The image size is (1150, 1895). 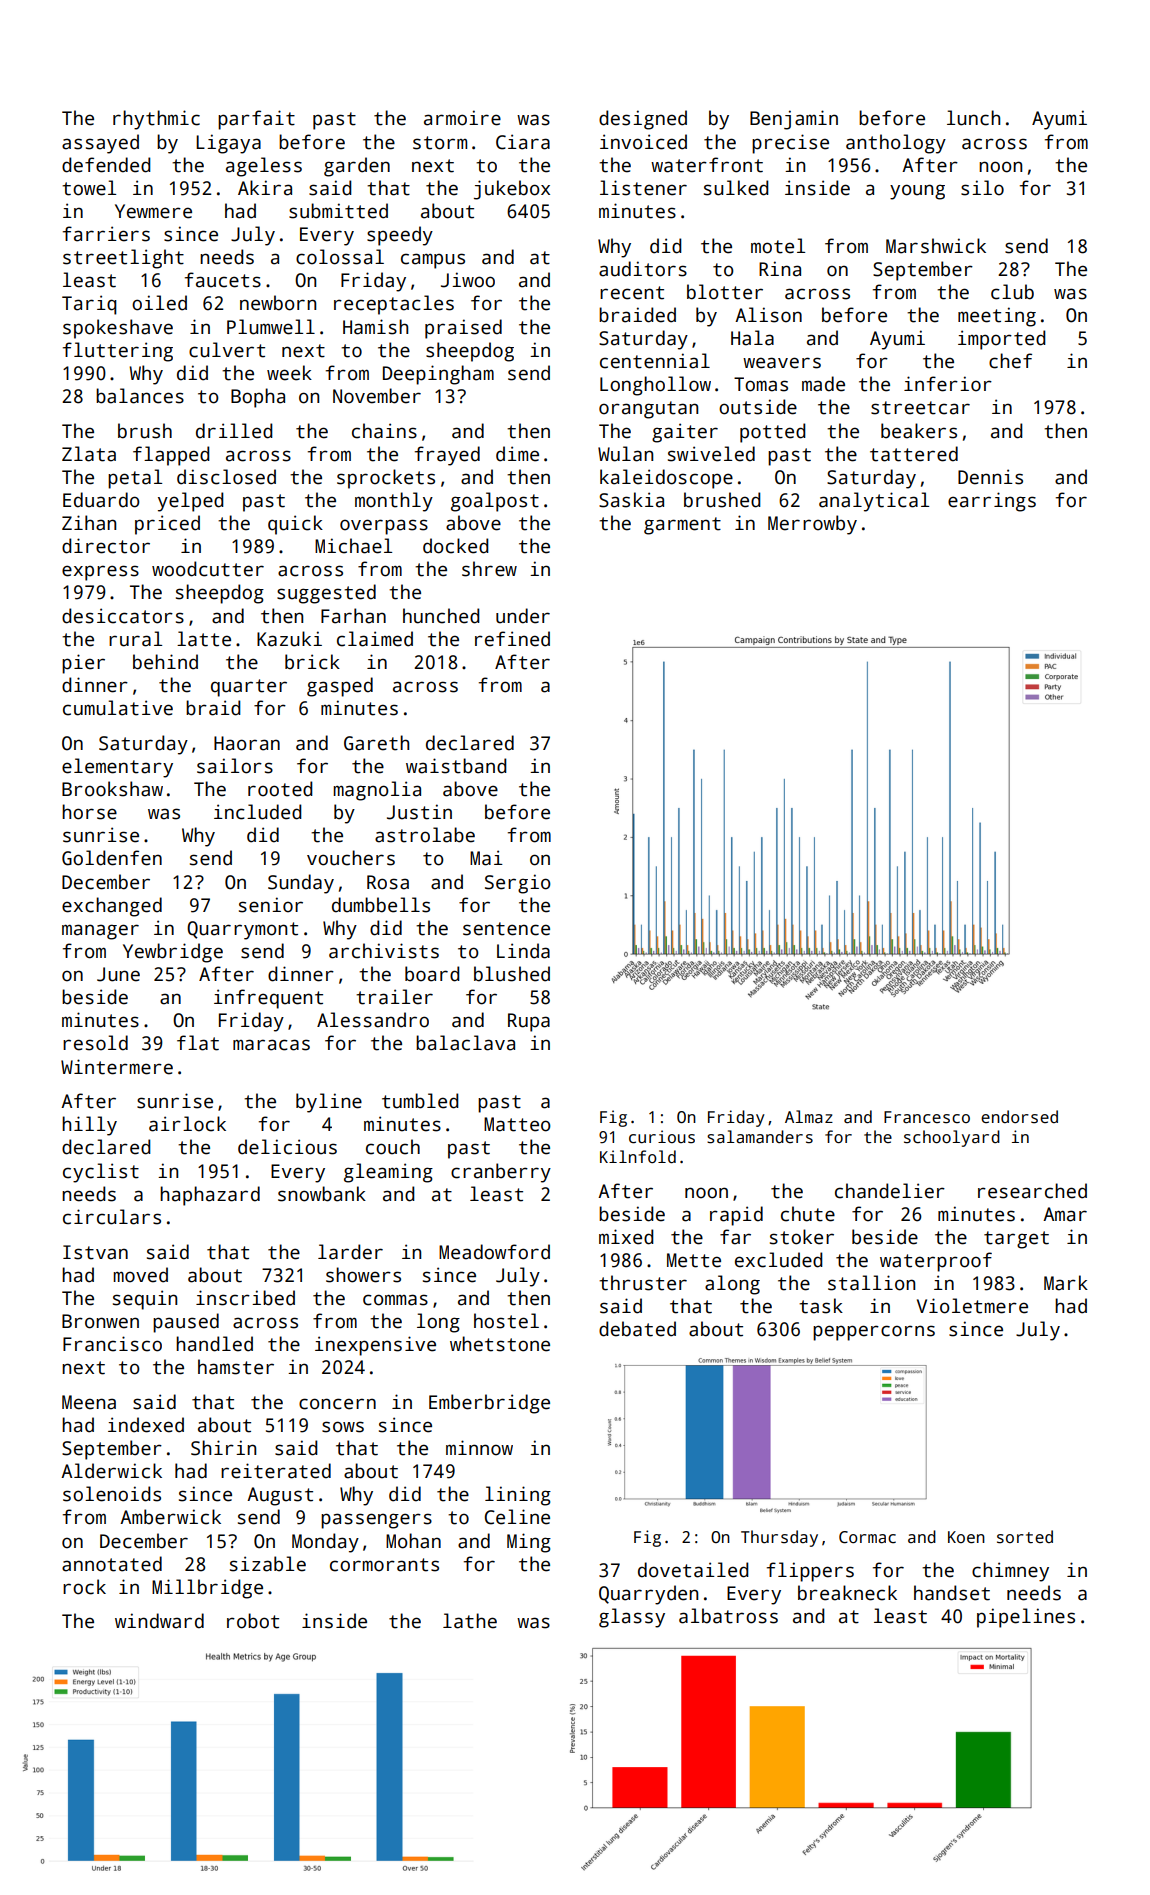 I want to click on motel, so click(x=778, y=246).
